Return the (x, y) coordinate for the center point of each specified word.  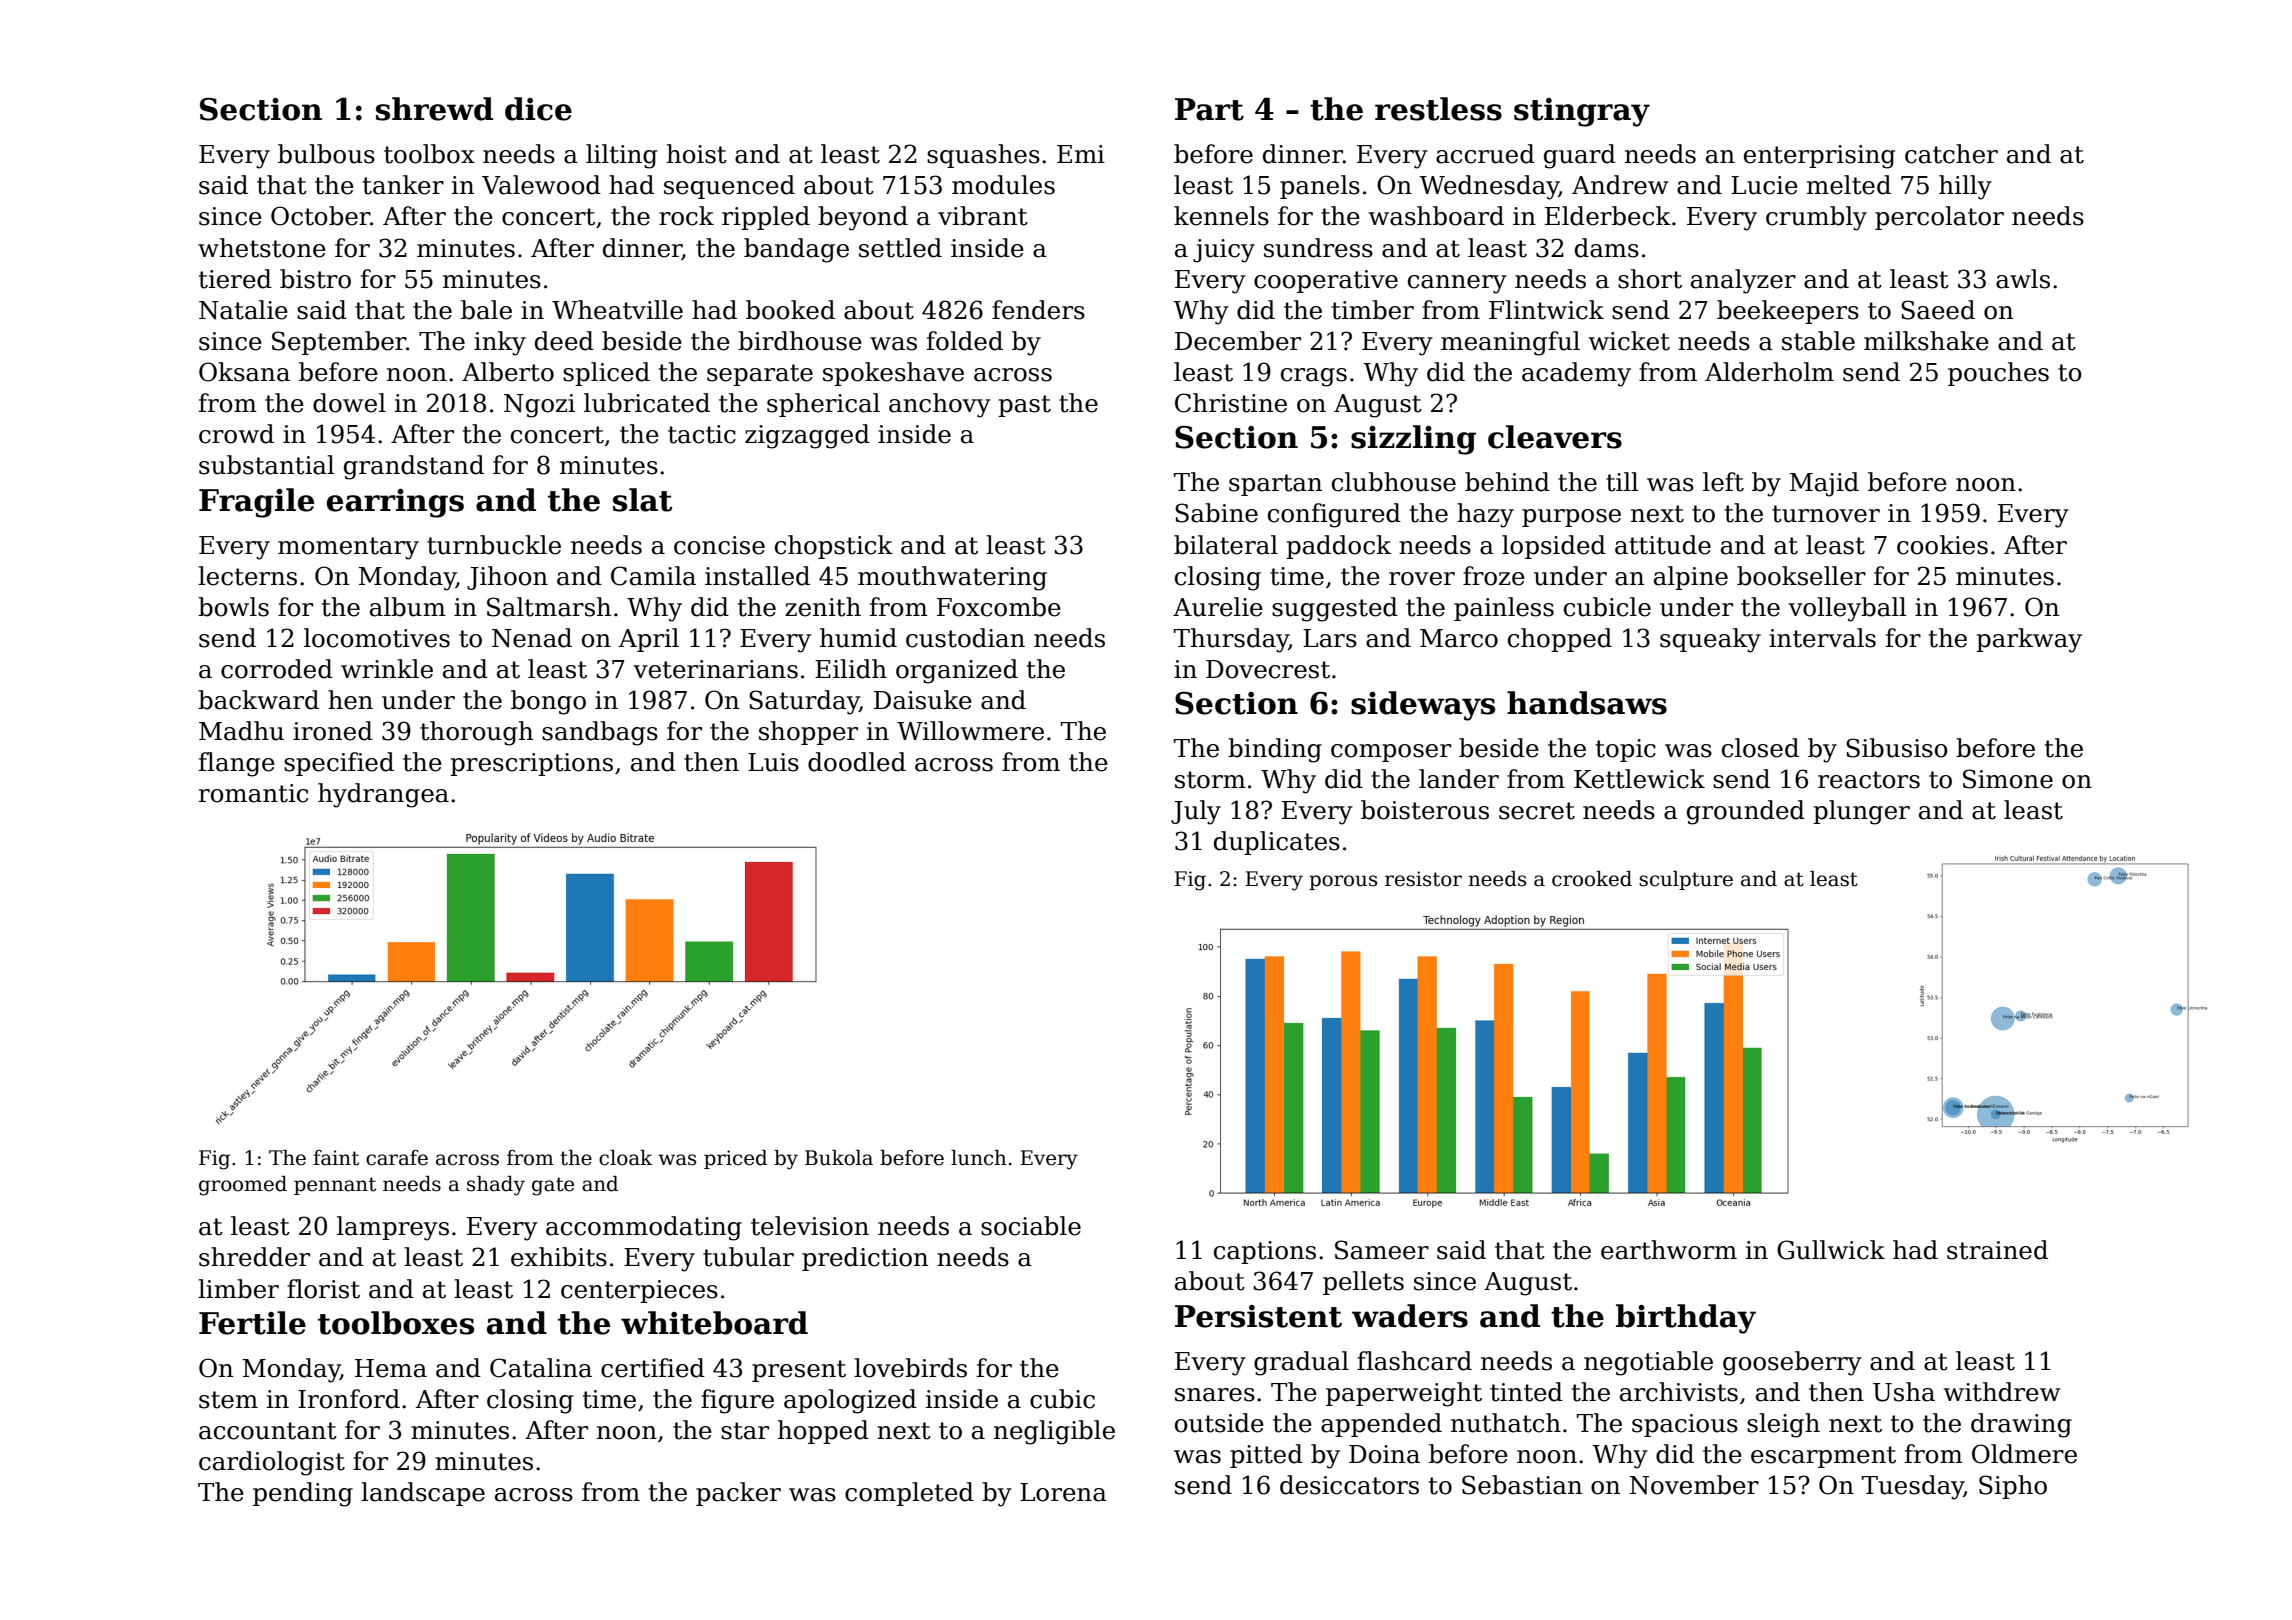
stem (228, 1400)
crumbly (1816, 218)
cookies (1942, 545)
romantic (253, 793)
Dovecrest (1268, 669)
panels (1320, 187)
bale (486, 310)
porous (1343, 882)
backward (258, 700)
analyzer (1743, 281)
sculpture (1686, 880)
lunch (979, 1158)
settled (900, 248)
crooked (1592, 879)
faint (336, 1158)
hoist (697, 154)
